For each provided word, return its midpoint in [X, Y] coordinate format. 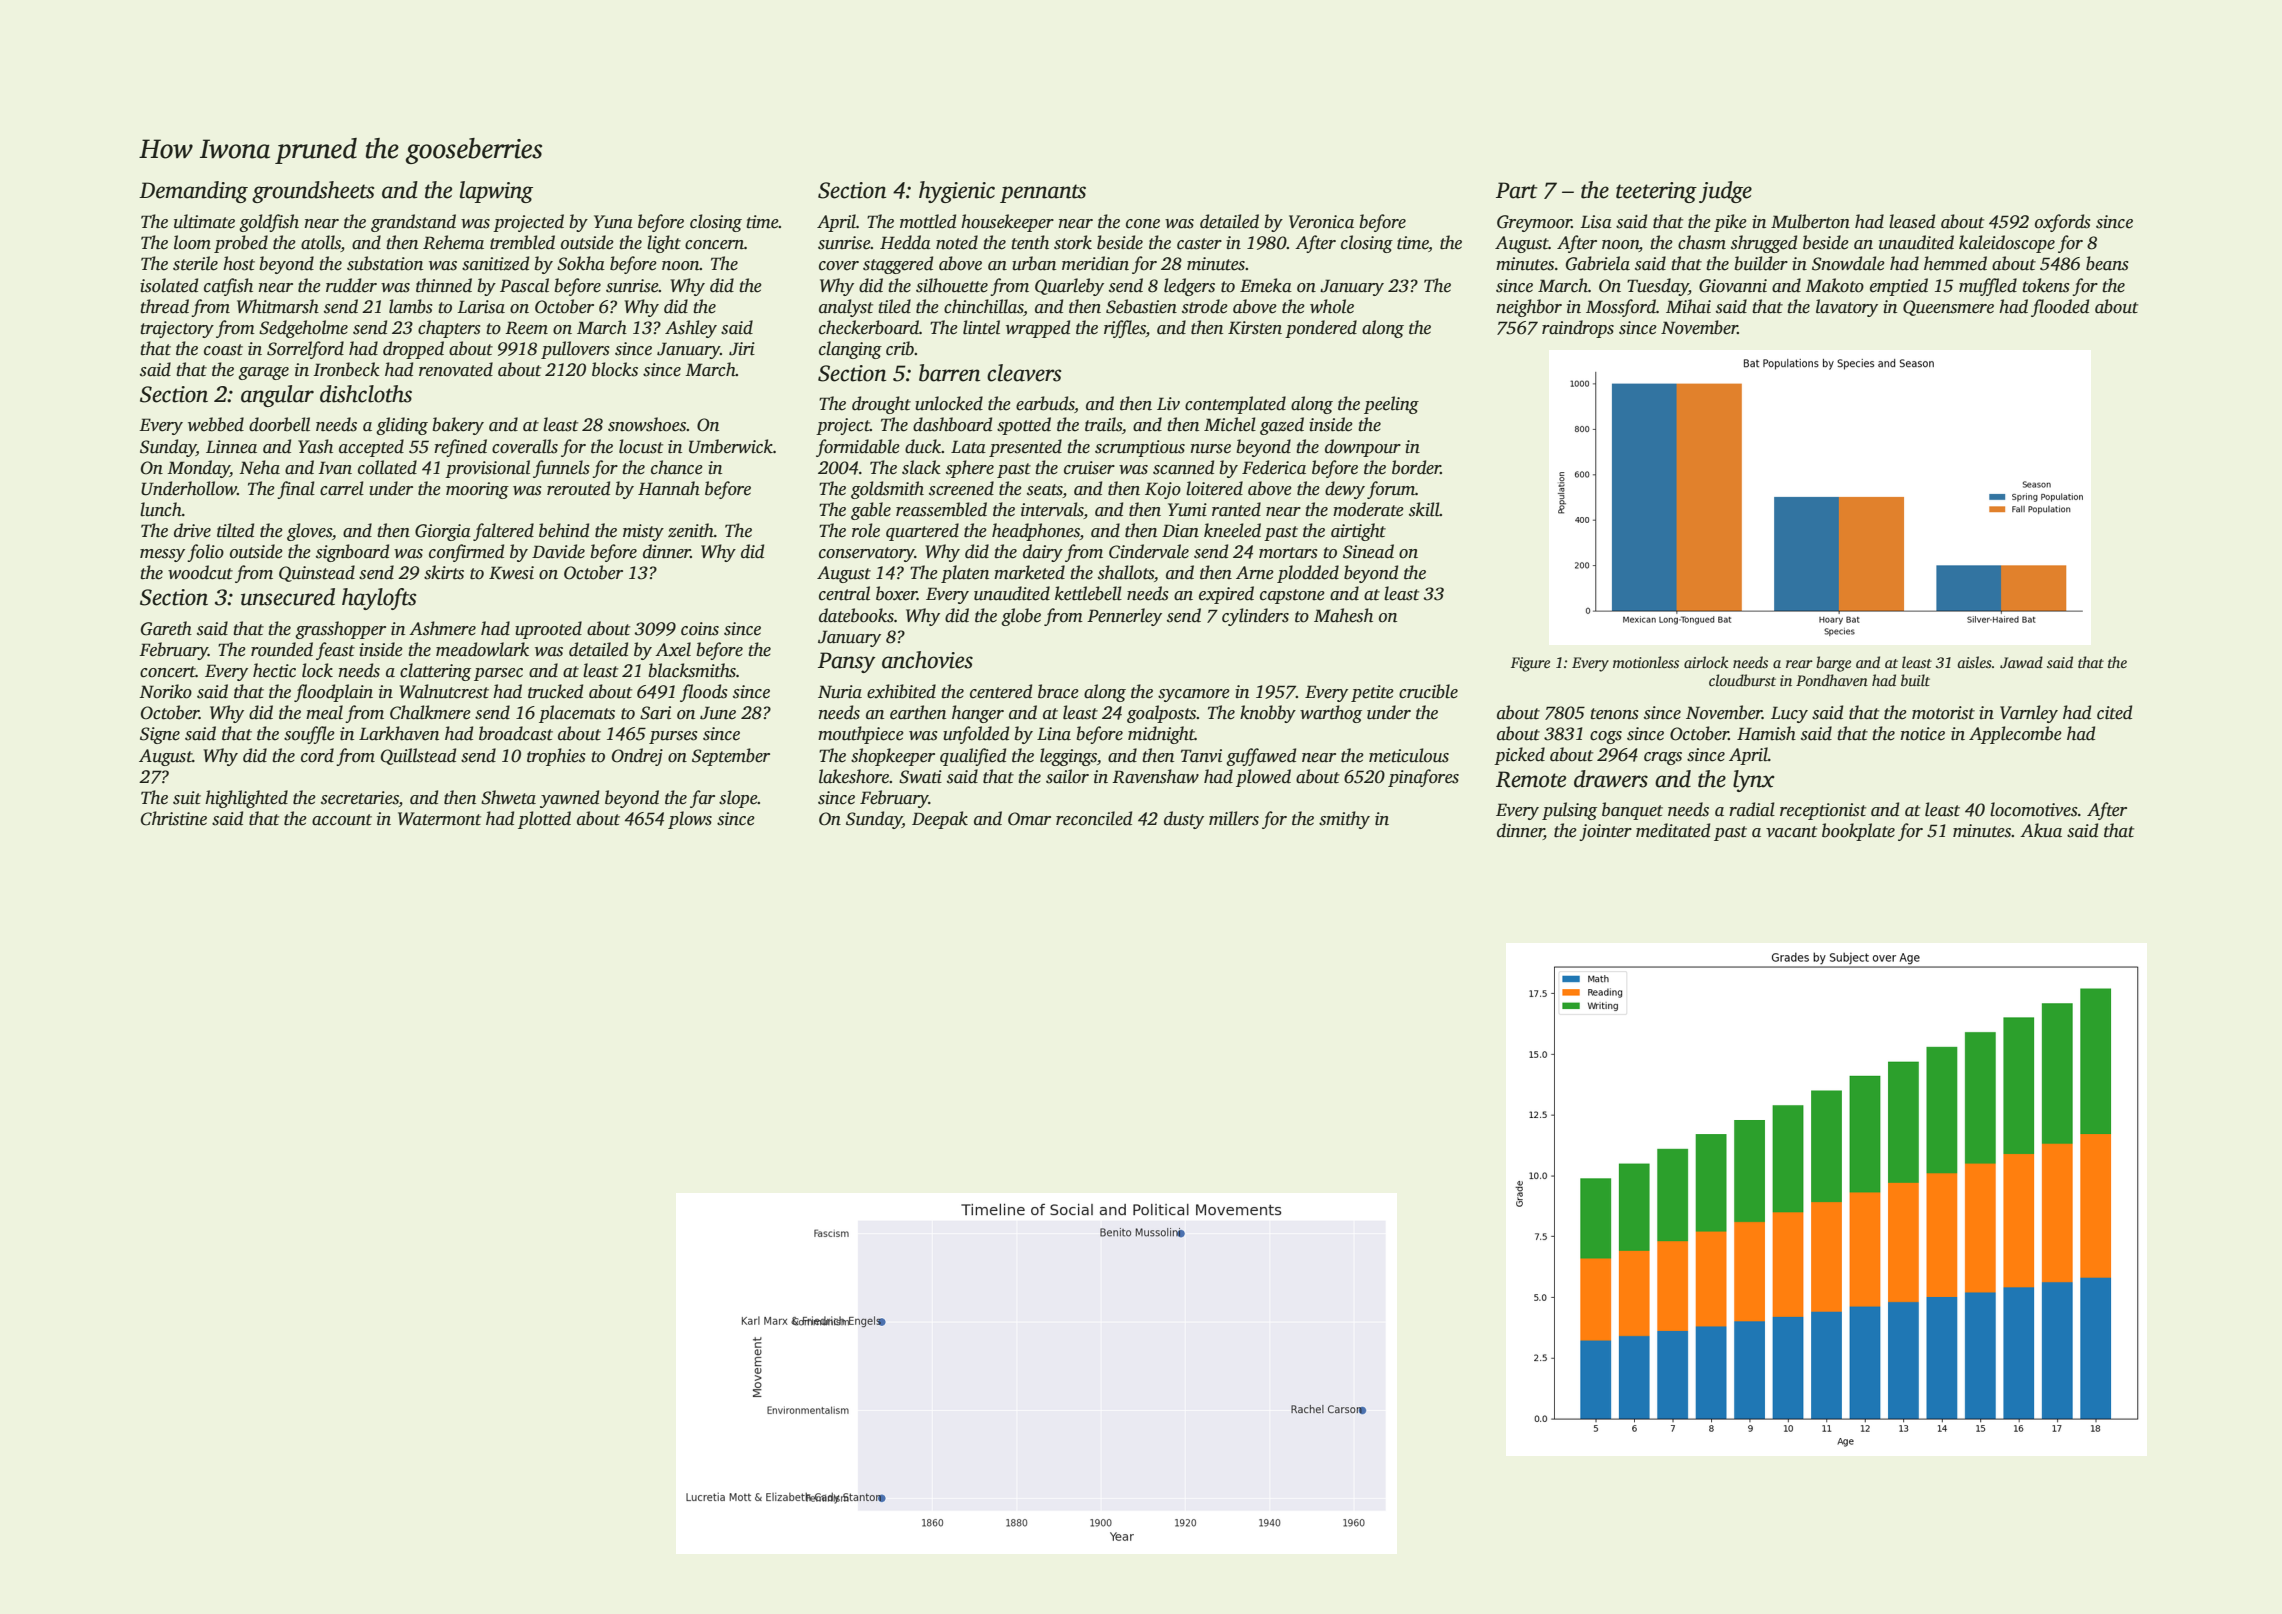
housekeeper [1007, 223]
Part [1516, 190]
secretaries [360, 799]
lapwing [496, 192]
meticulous [1409, 755]
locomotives [2034, 809]
